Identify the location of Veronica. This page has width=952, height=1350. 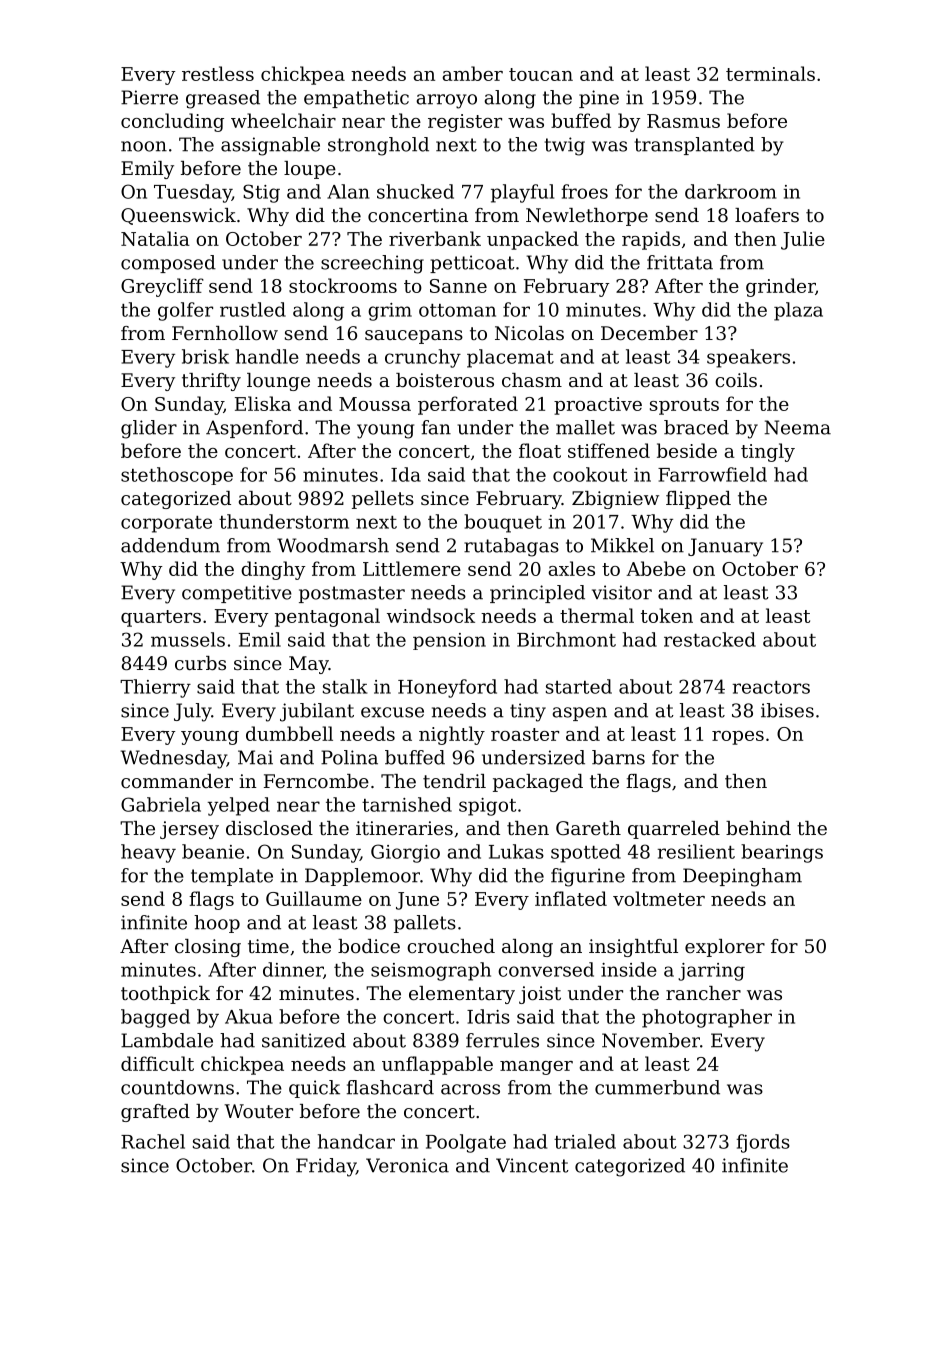
(407, 1165).
